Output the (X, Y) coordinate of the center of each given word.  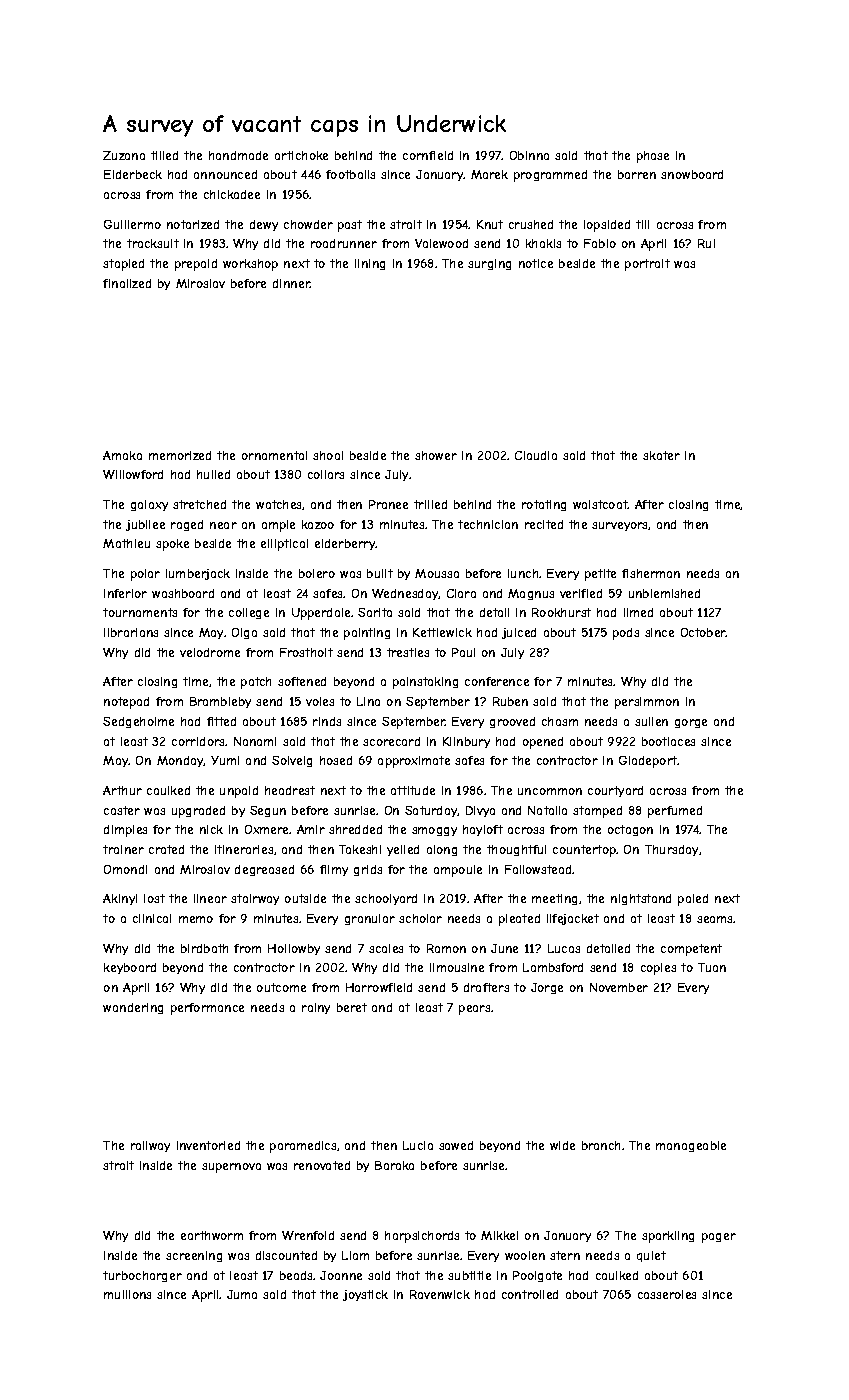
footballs (350, 174)
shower (436, 455)
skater (661, 455)
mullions (127, 1294)
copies (658, 969)
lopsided (607, 226)
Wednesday (405, 594)
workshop (250, 265)
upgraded (198, 812)
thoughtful (516, 850)
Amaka (122, 455)
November (619, 987)
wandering (133, 1008)
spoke (172, 545)
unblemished (664, 593)
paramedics (303, 1147)
